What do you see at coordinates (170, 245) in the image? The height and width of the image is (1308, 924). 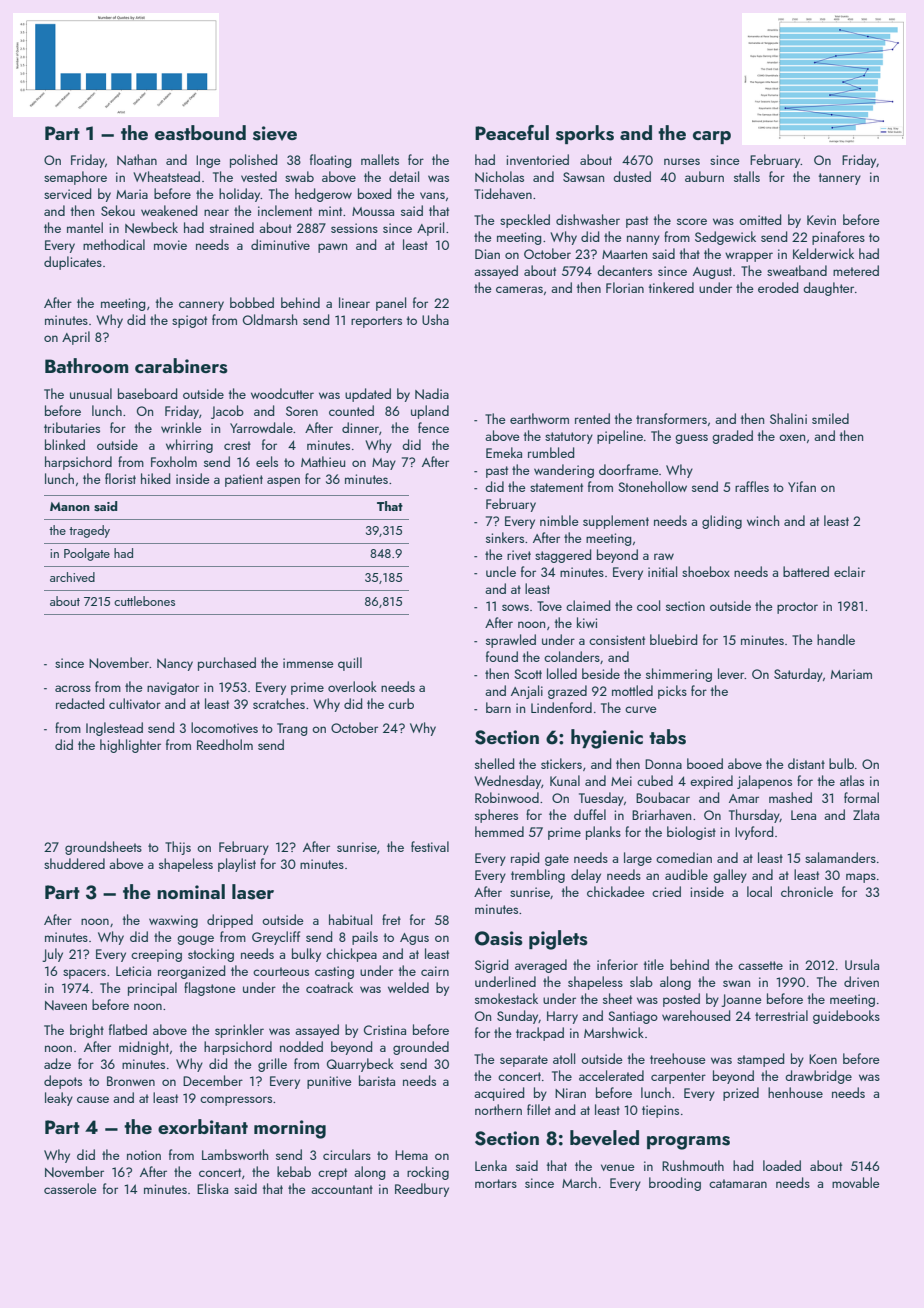 I see `movie` at bounding box center [170, 245].
